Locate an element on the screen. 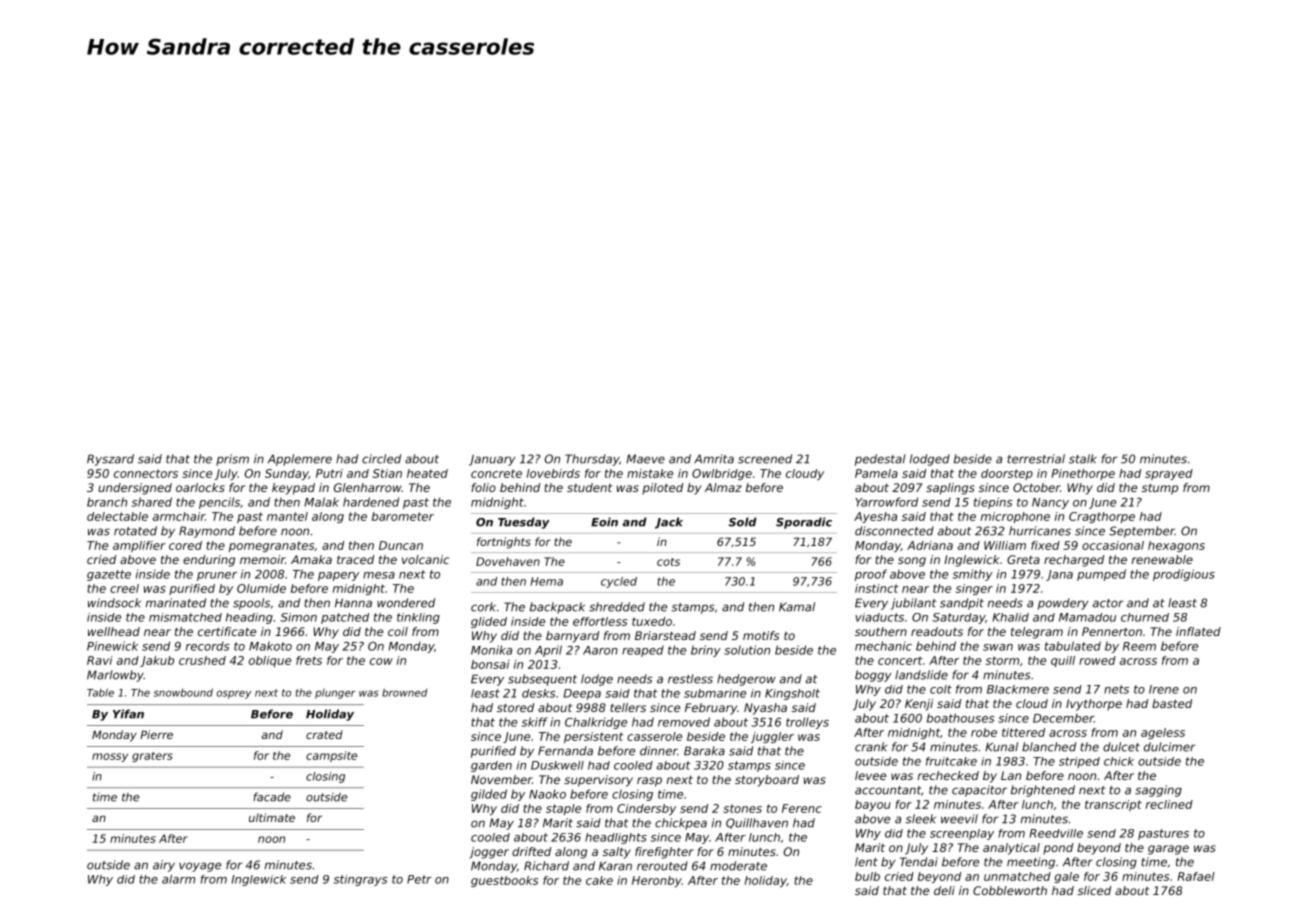 The height and width of the screenshot is (924, 1308). shredded is located at coordinates (617, 607).
